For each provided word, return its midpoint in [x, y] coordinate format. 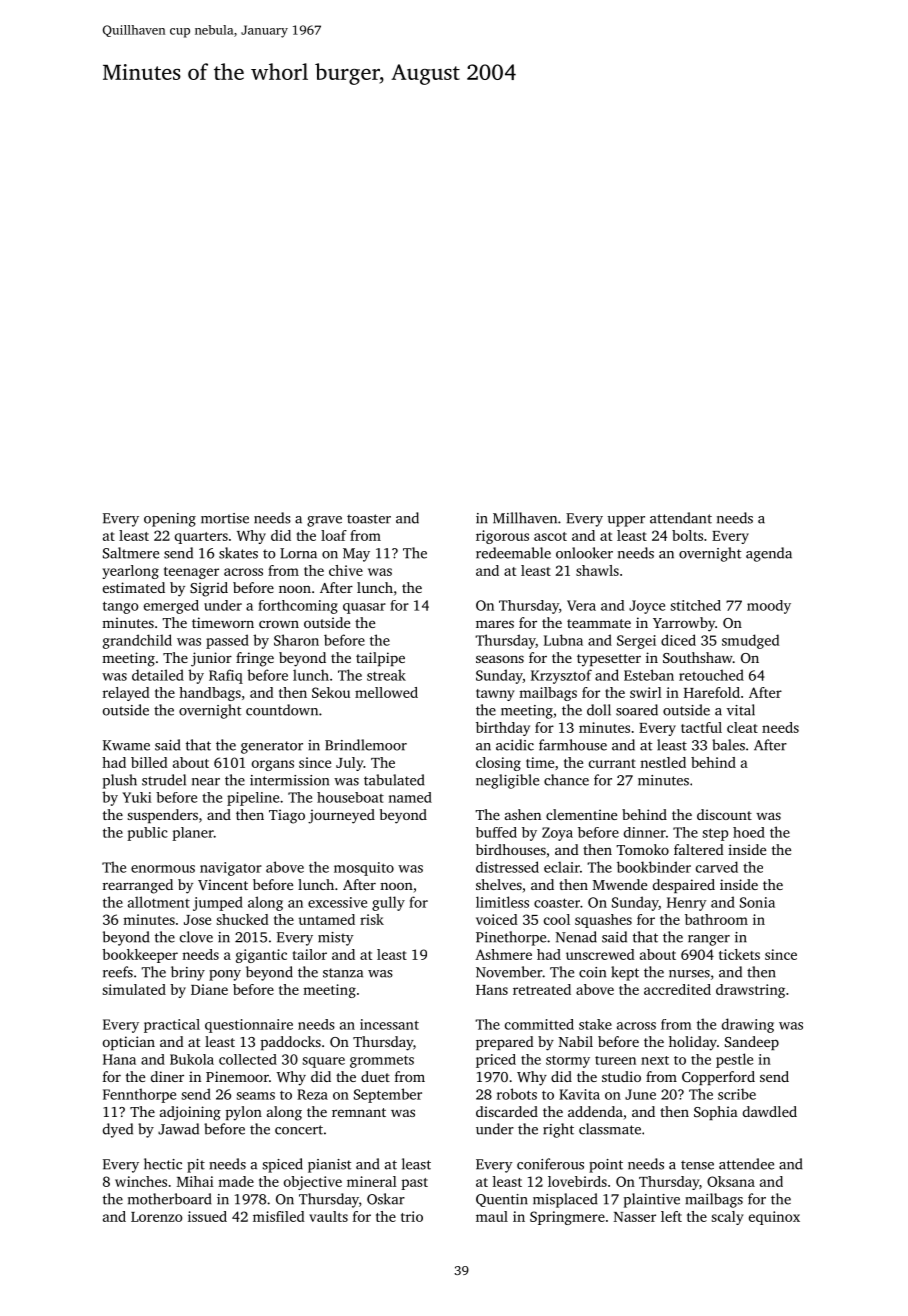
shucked [242, 919]
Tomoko [642, 849]
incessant [389, 1024]
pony [225, 975]
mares [495, 624]
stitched [695, 605]
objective [313, 1183]
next [655, 1060]
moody [769, 607]
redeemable [513, 553]
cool [557, 919]
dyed [118, 1130]
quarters [201, 538]
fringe [255, 659]
